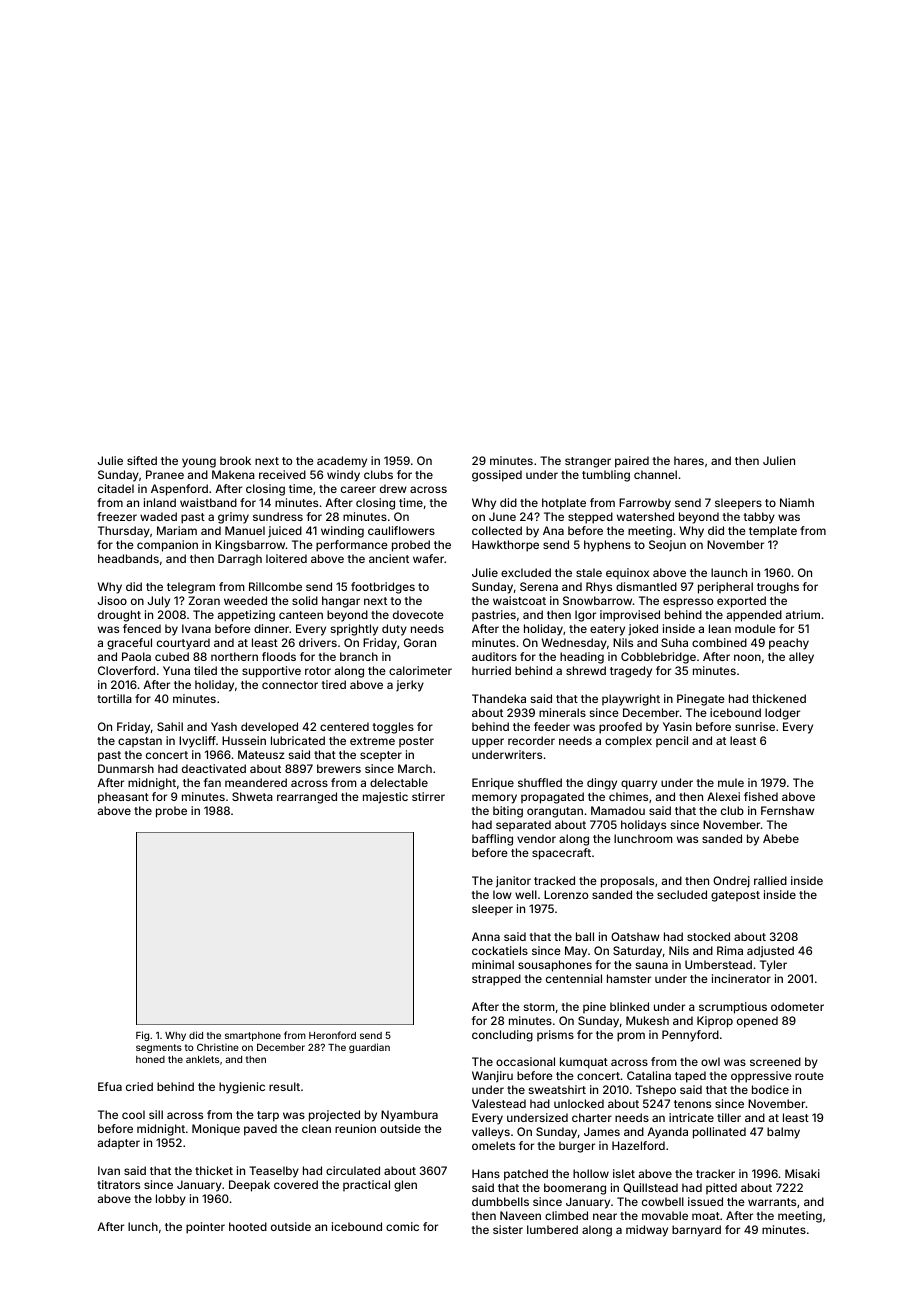  Describe the element at coordinates (142, 1036) in the screenshot. I see `Fig` at that location.
